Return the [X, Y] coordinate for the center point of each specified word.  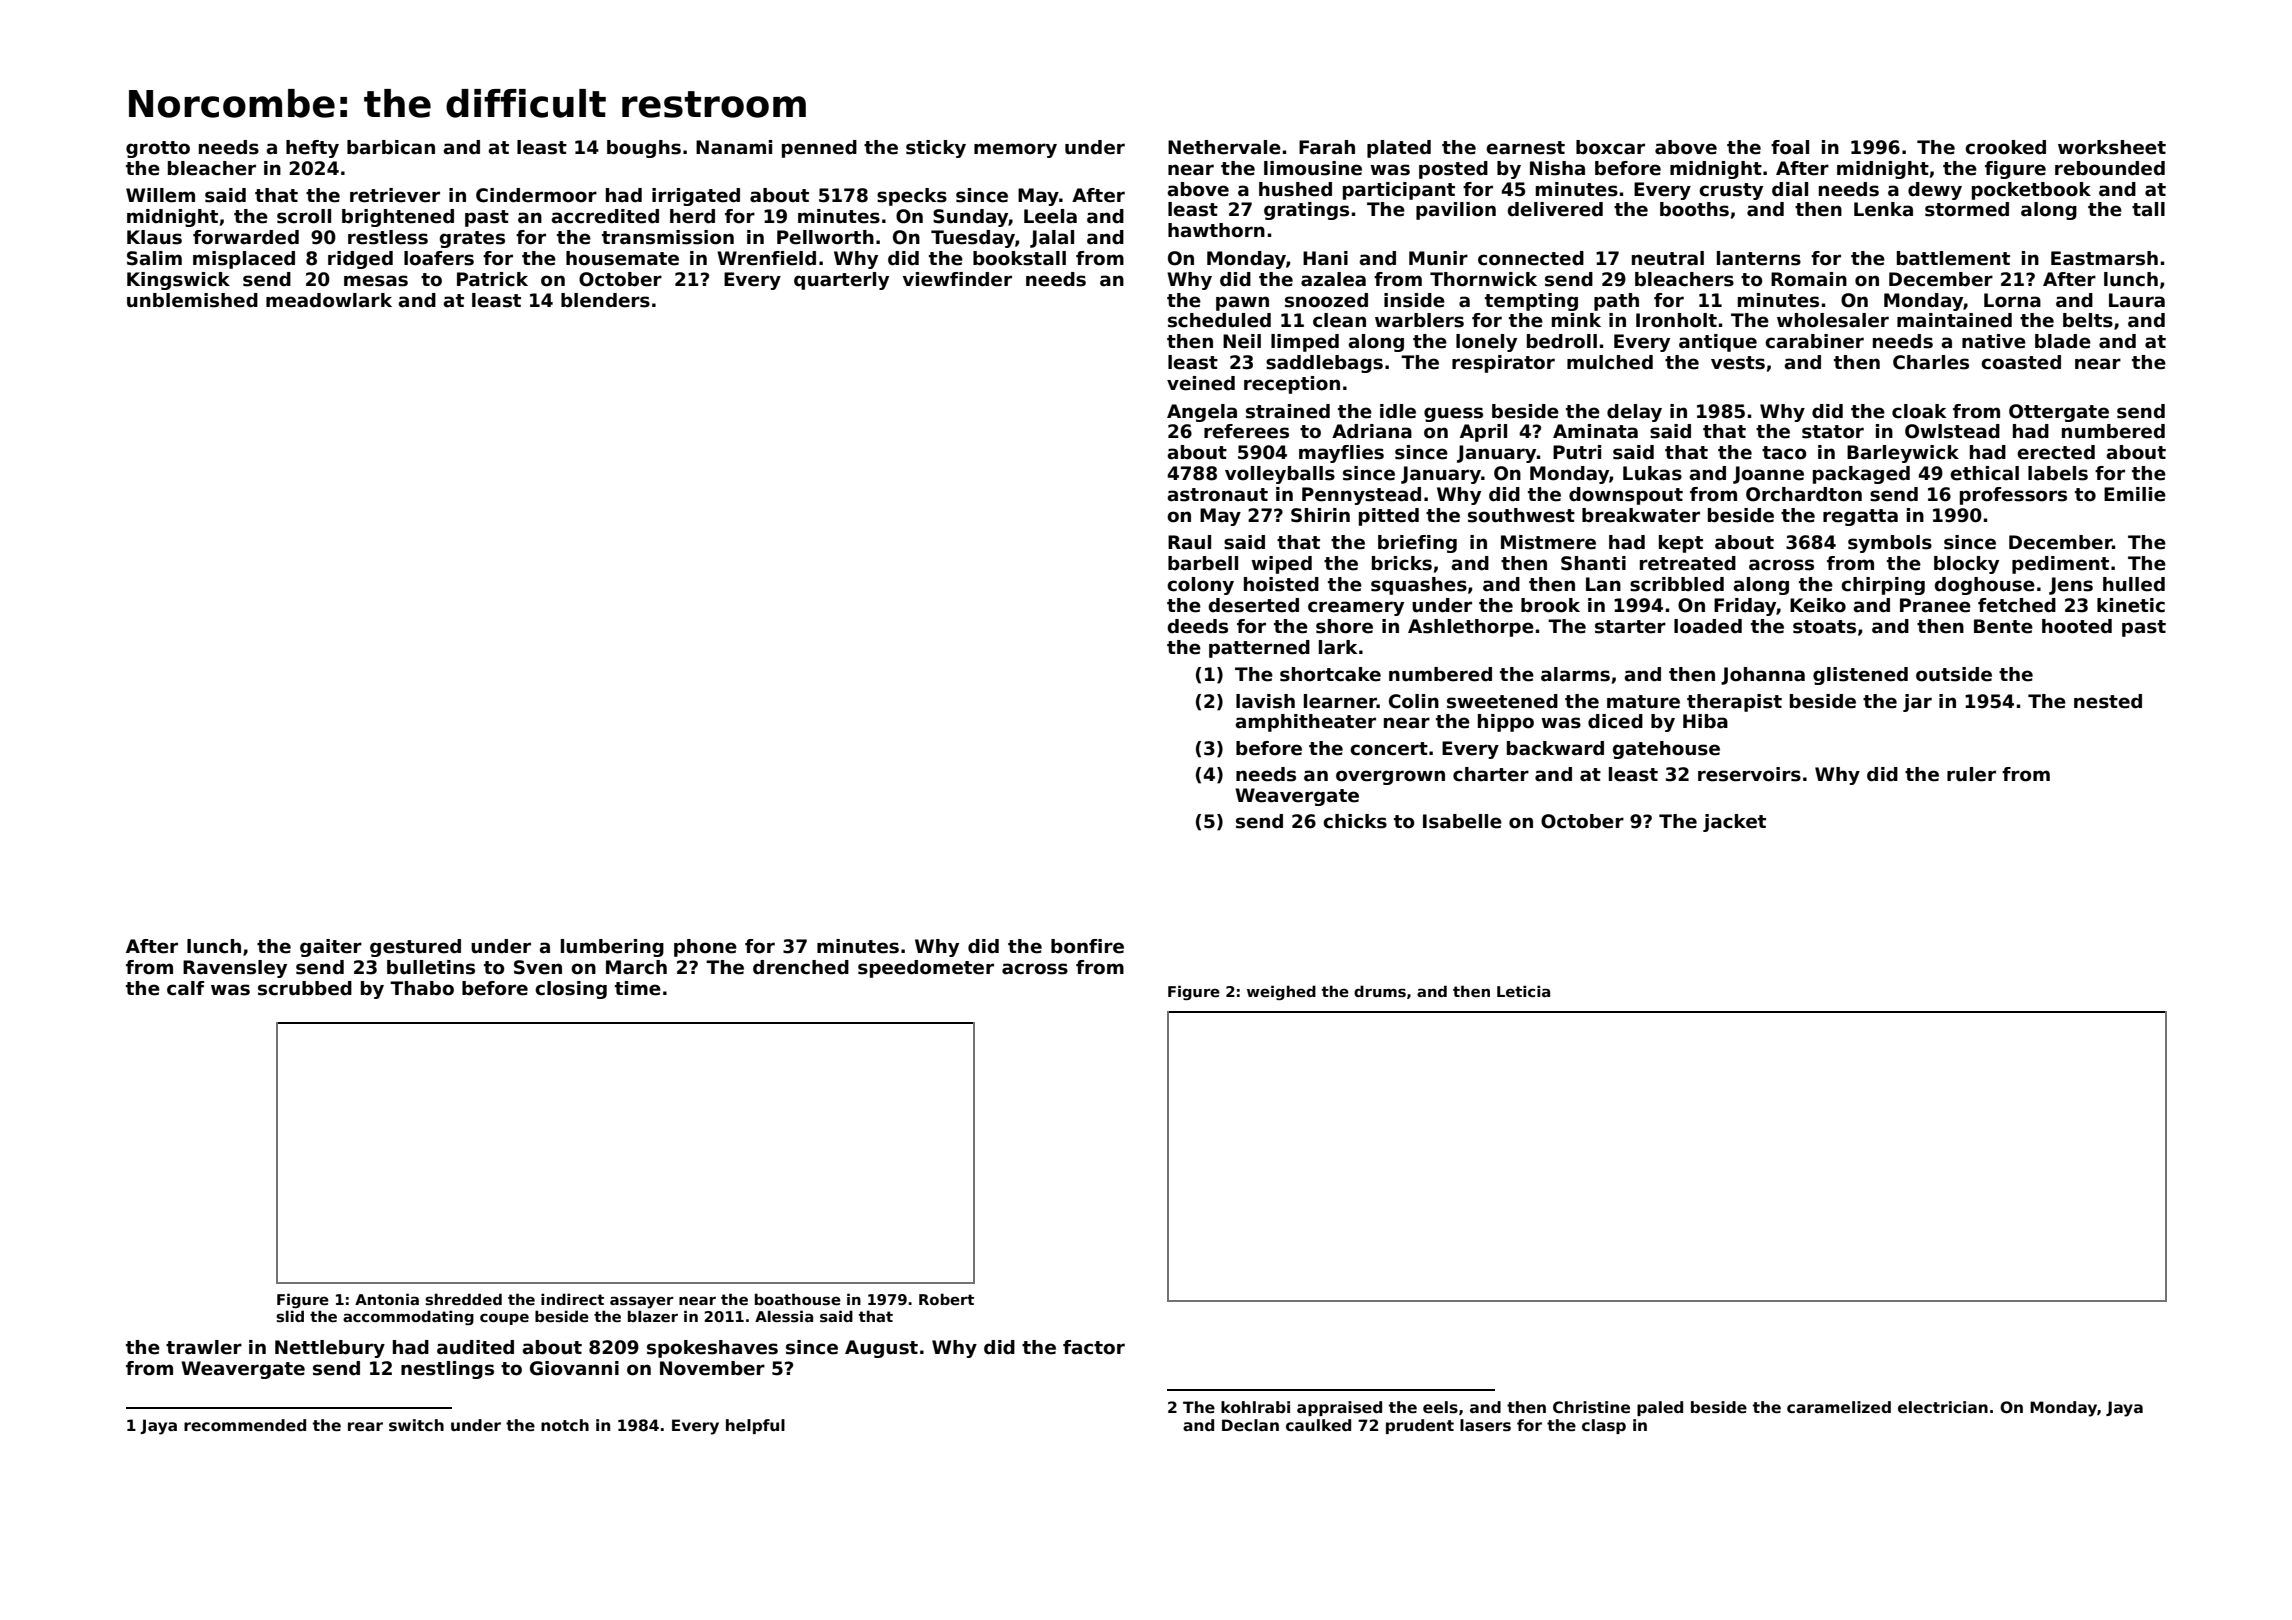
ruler [1971, 774]
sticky [936, 149]
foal [1790, 147]
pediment [2060, 565]
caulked [1318, 1425]
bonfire [1087, 946]
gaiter [331, 948]
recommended [245, 1425]
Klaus [154, 237]
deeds [1198, 626]
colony [1200, 586]
